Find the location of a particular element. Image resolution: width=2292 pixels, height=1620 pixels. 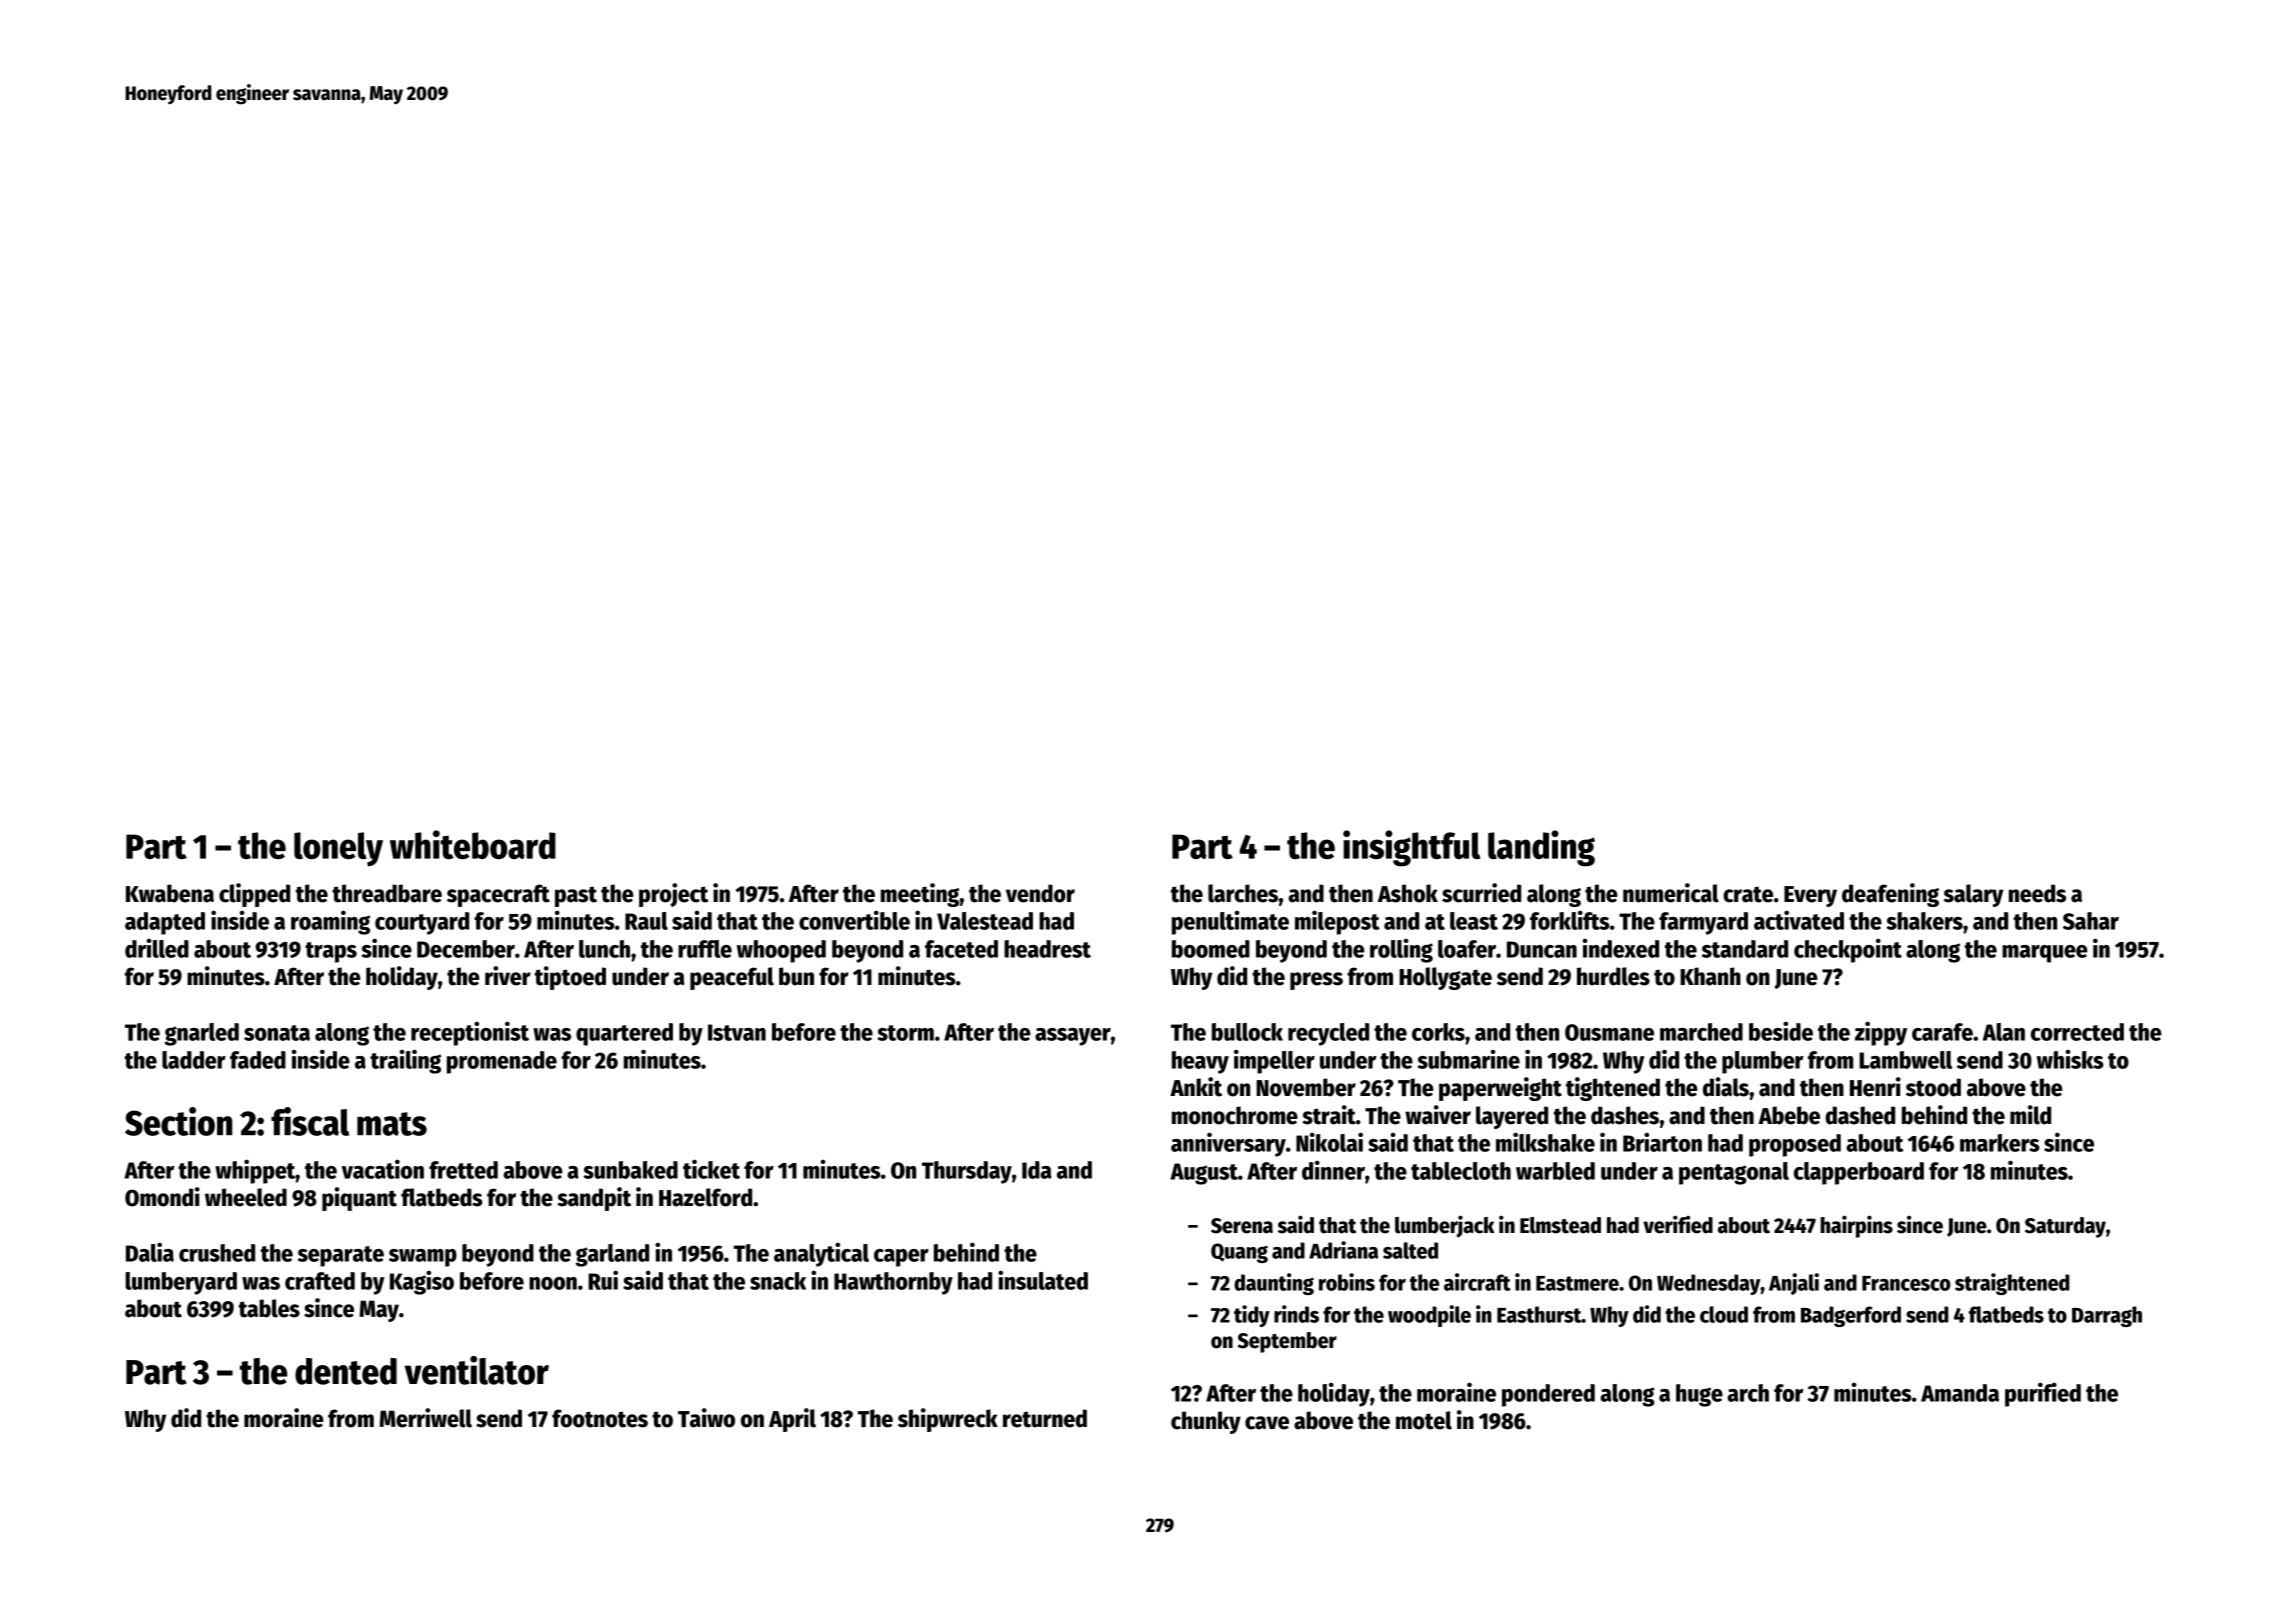

insightful is located at coordinates (1411, 848).
